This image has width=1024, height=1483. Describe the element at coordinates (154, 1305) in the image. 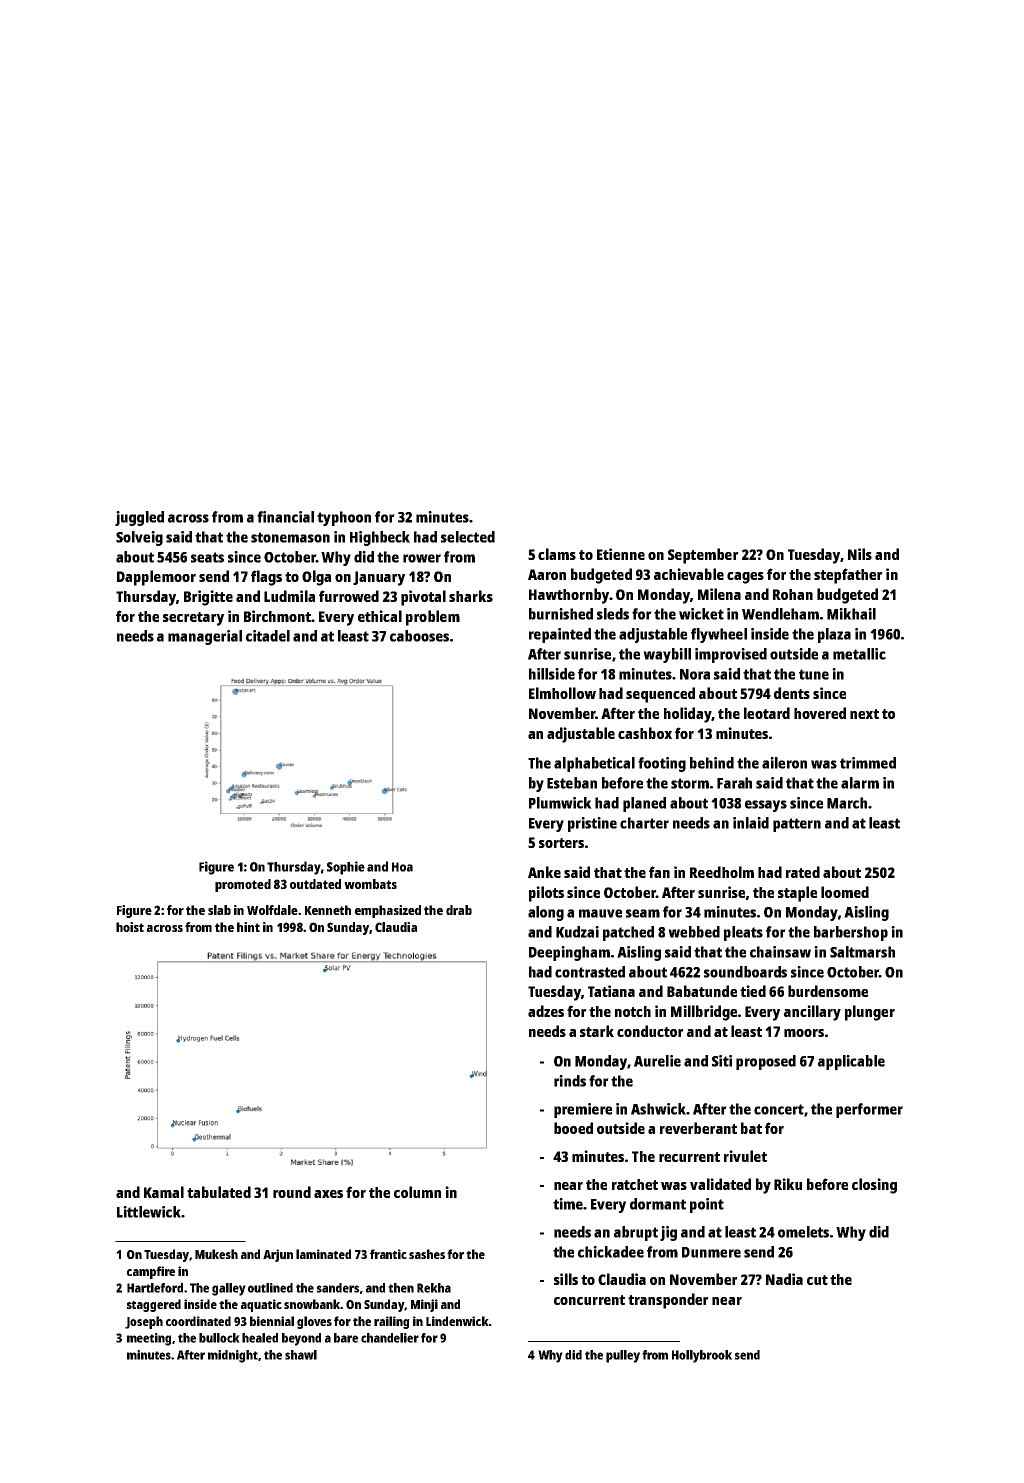

I see `staggered` at that location.
